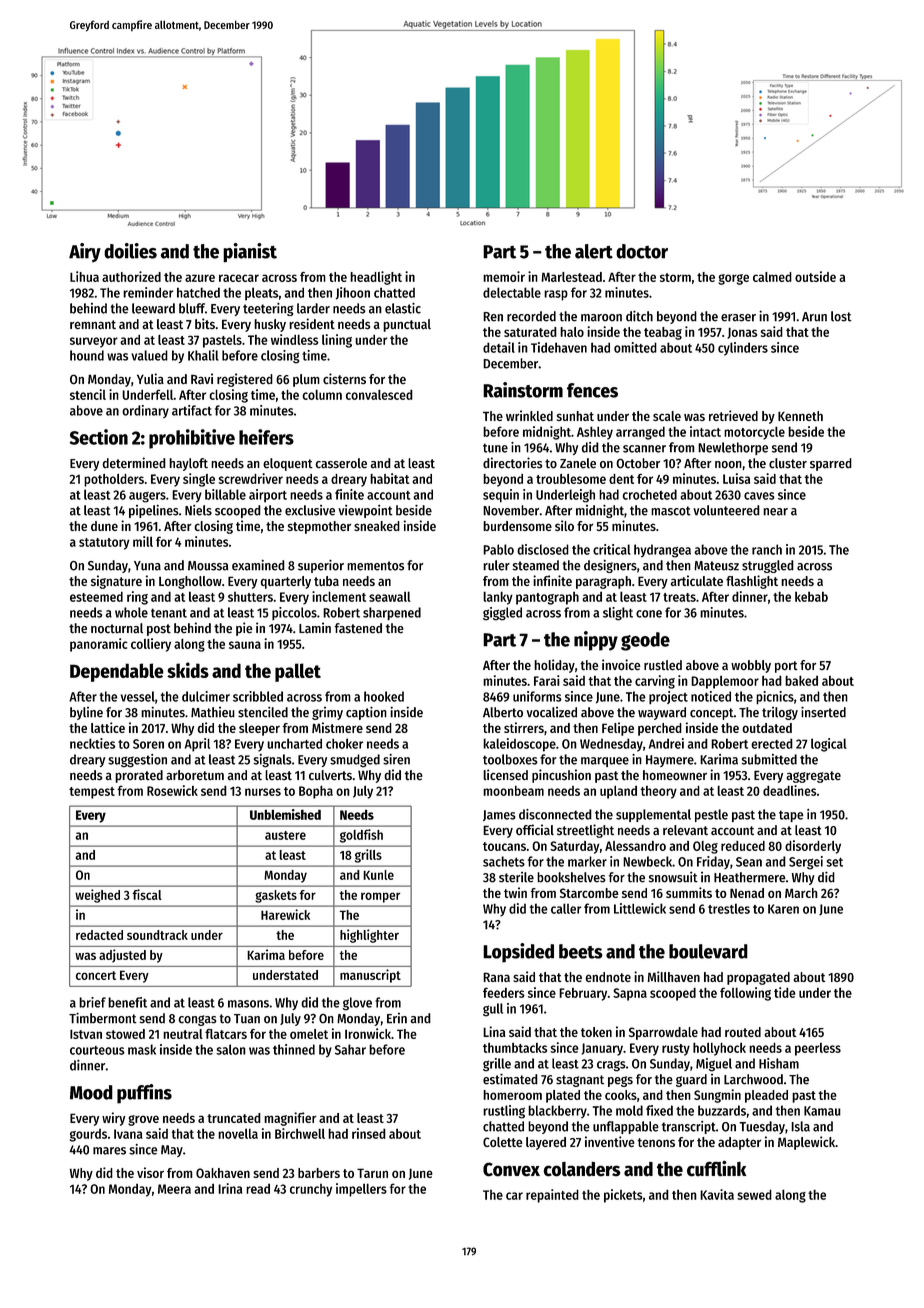 The height and width of the document is (1308, 924). What do you see at coordinates (376, 278) in the document?
I see `headlight` at bounding box center [376, 278].
